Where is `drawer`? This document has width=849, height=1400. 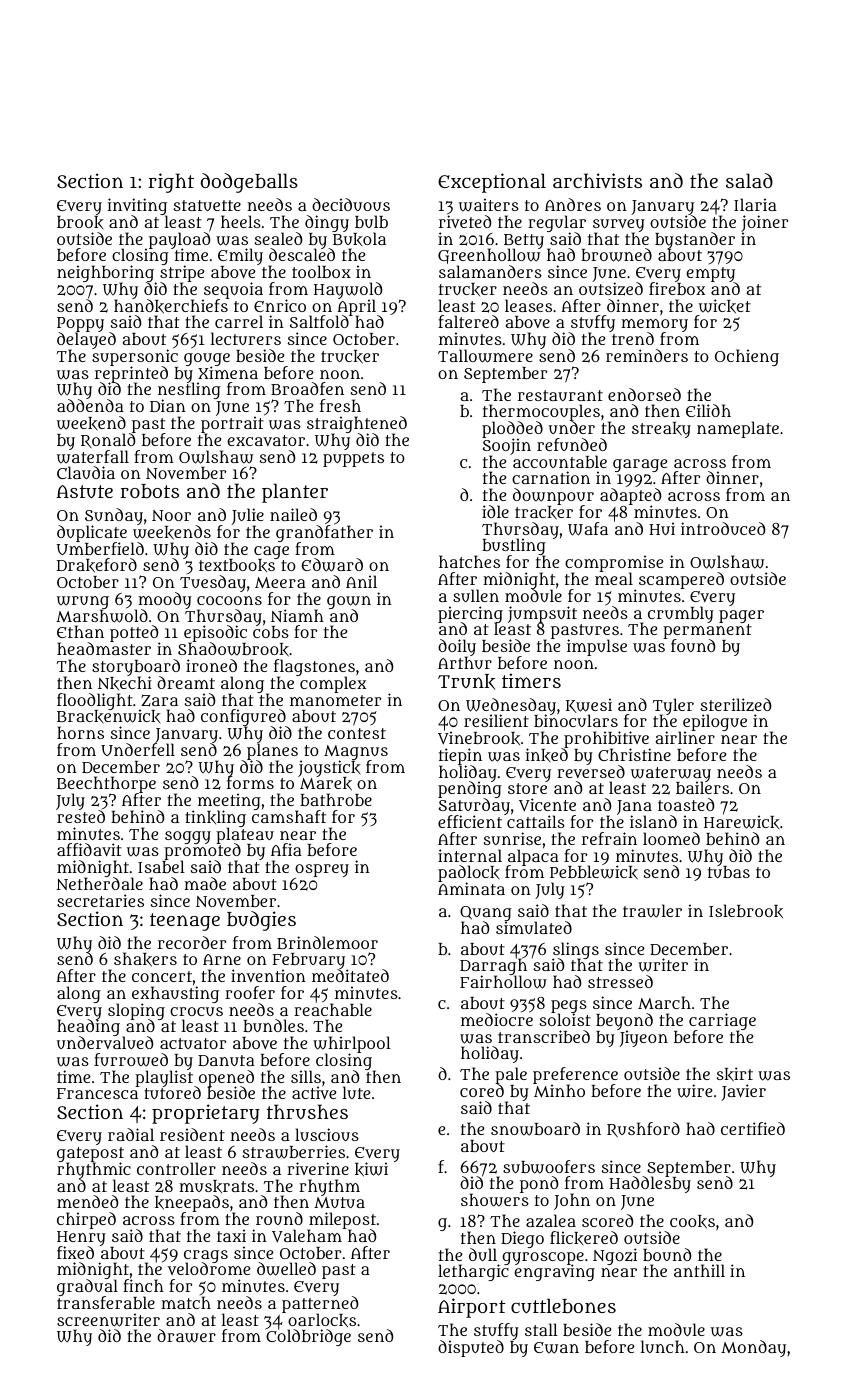
drawer is located at coordinates (186, 1336).
